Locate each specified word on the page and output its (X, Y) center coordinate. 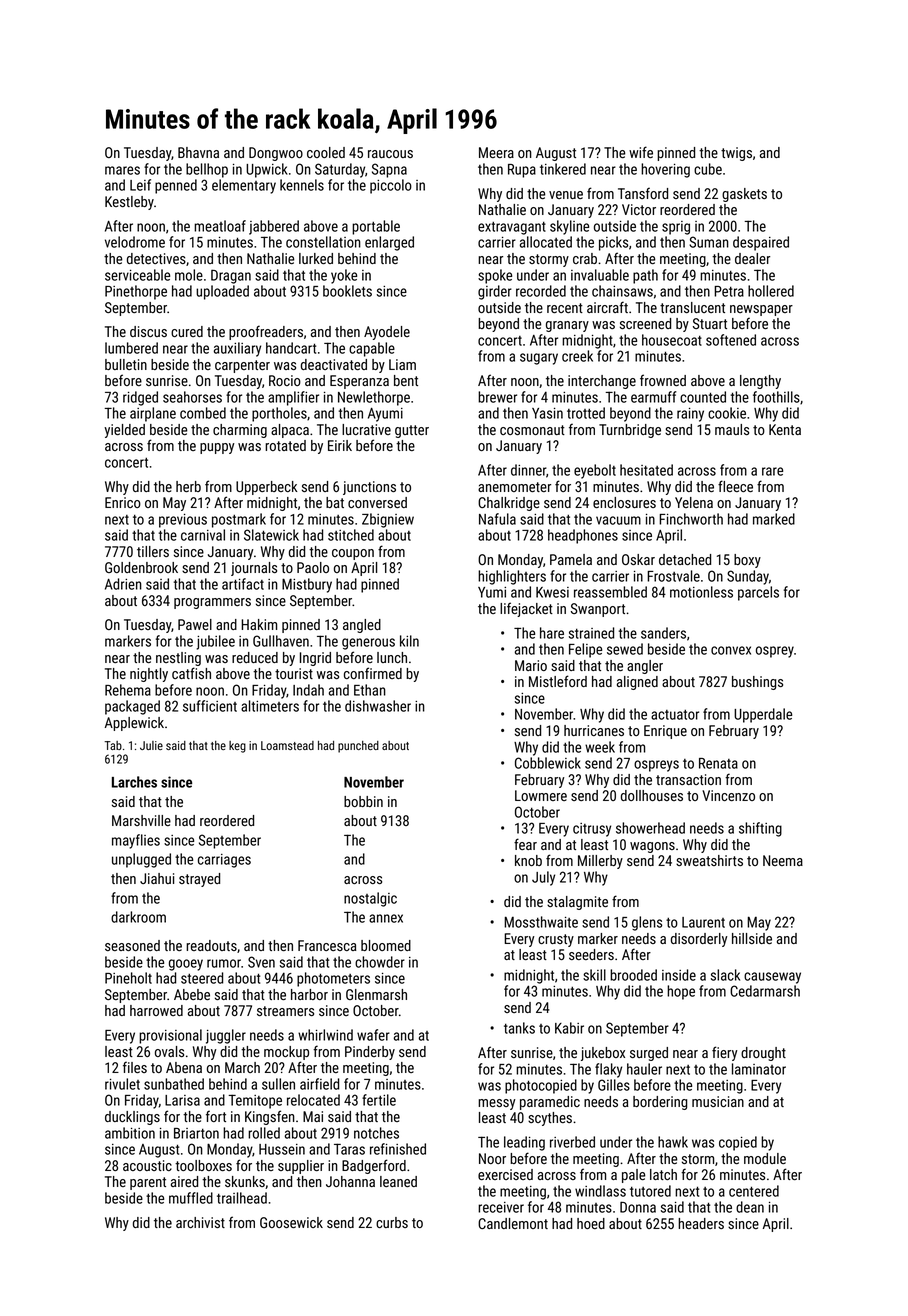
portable (376, 227)
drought (763, 1054)
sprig (676, 228)
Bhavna (198, 152)
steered (202, 978)
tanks (519, 1028)
